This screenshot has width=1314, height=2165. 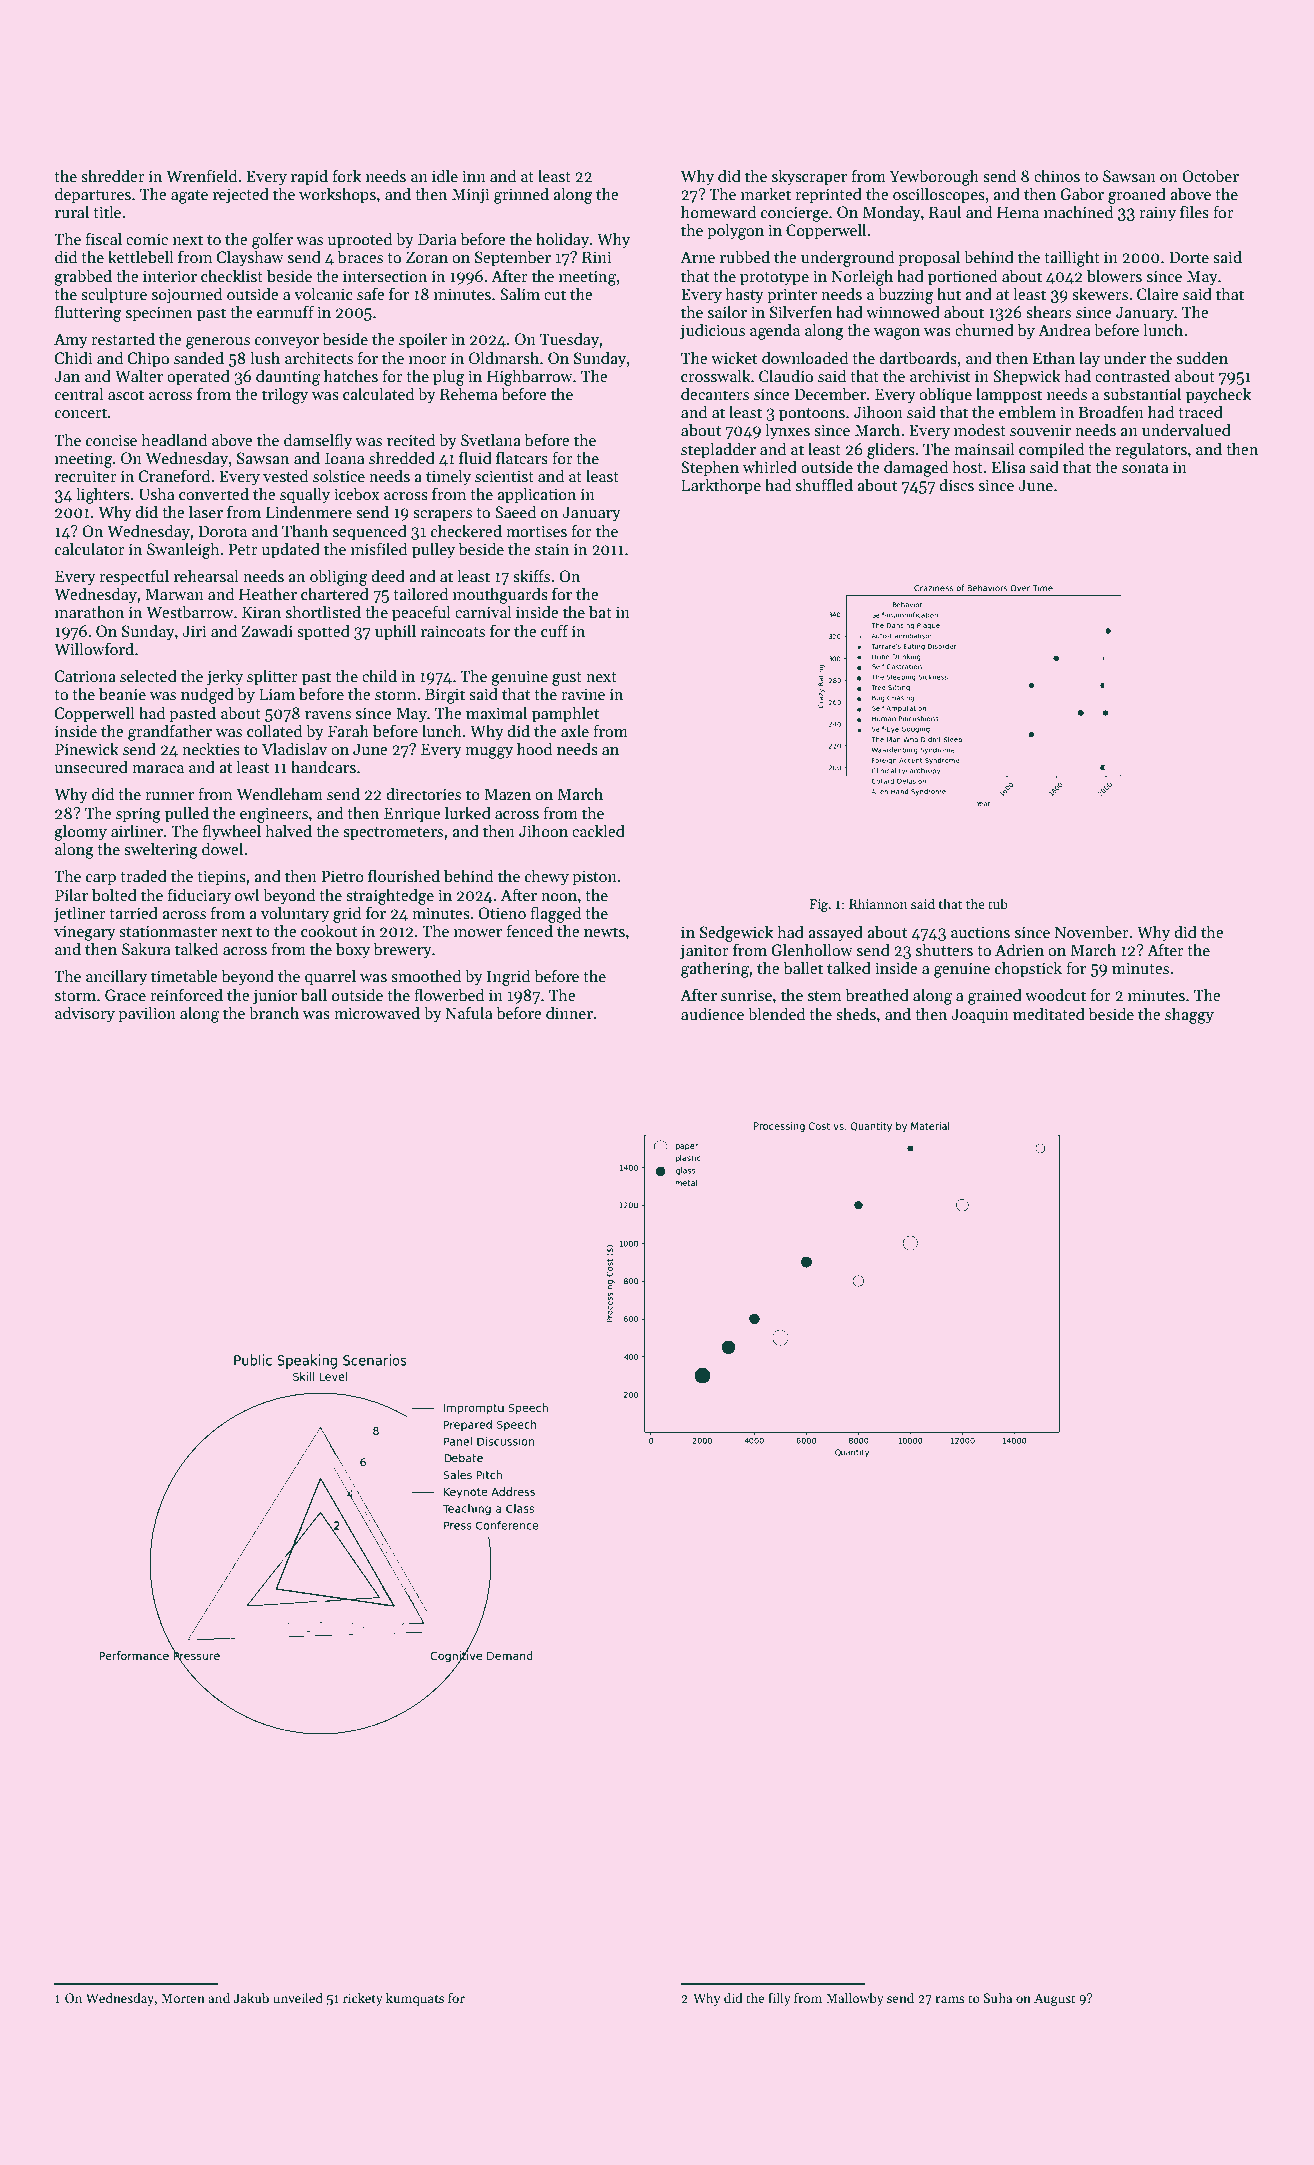 I want to click on kumquats, so click(x=415, y=1999).
